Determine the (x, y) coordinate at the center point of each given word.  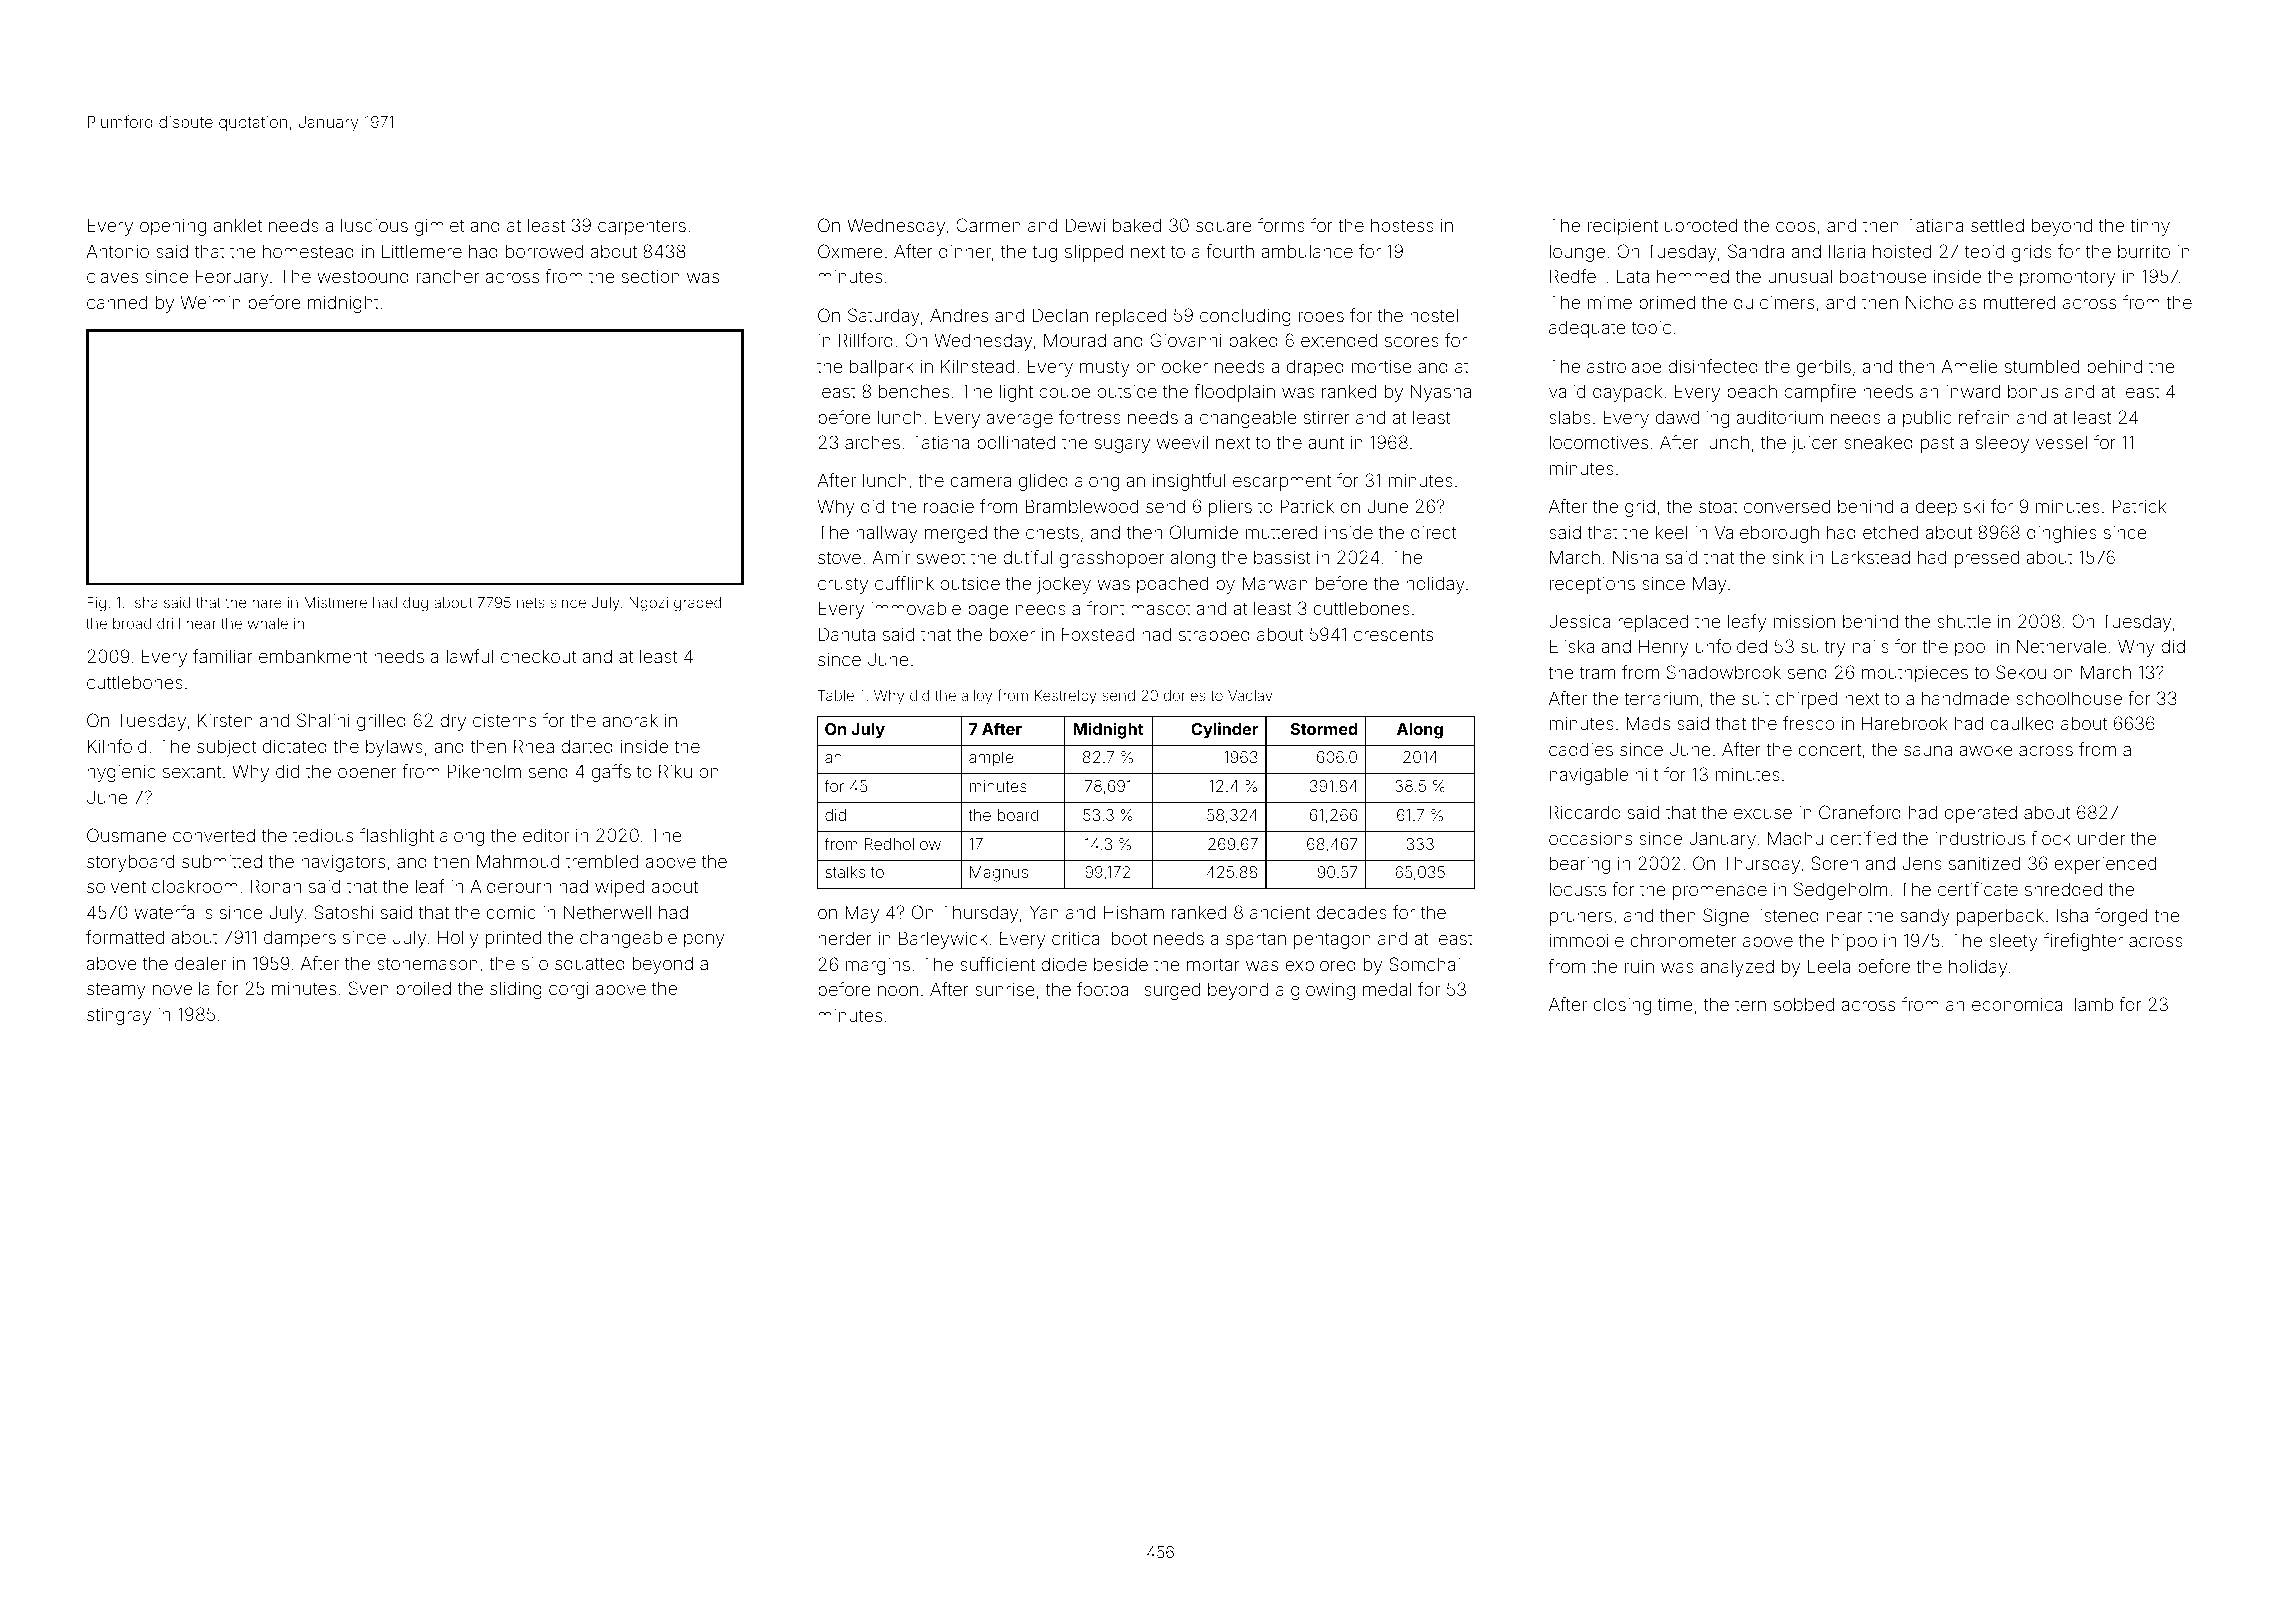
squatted (590, 965)
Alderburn (510, 886)
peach (1752, 393)
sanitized (1984, 863)
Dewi (1085, 225)
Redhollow (903, 844)
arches (872, 442)
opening (173, 227)
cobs (1795, 225)
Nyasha (1441, 393)
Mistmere (335, 602)
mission (1804, 621)
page (988, 612)
